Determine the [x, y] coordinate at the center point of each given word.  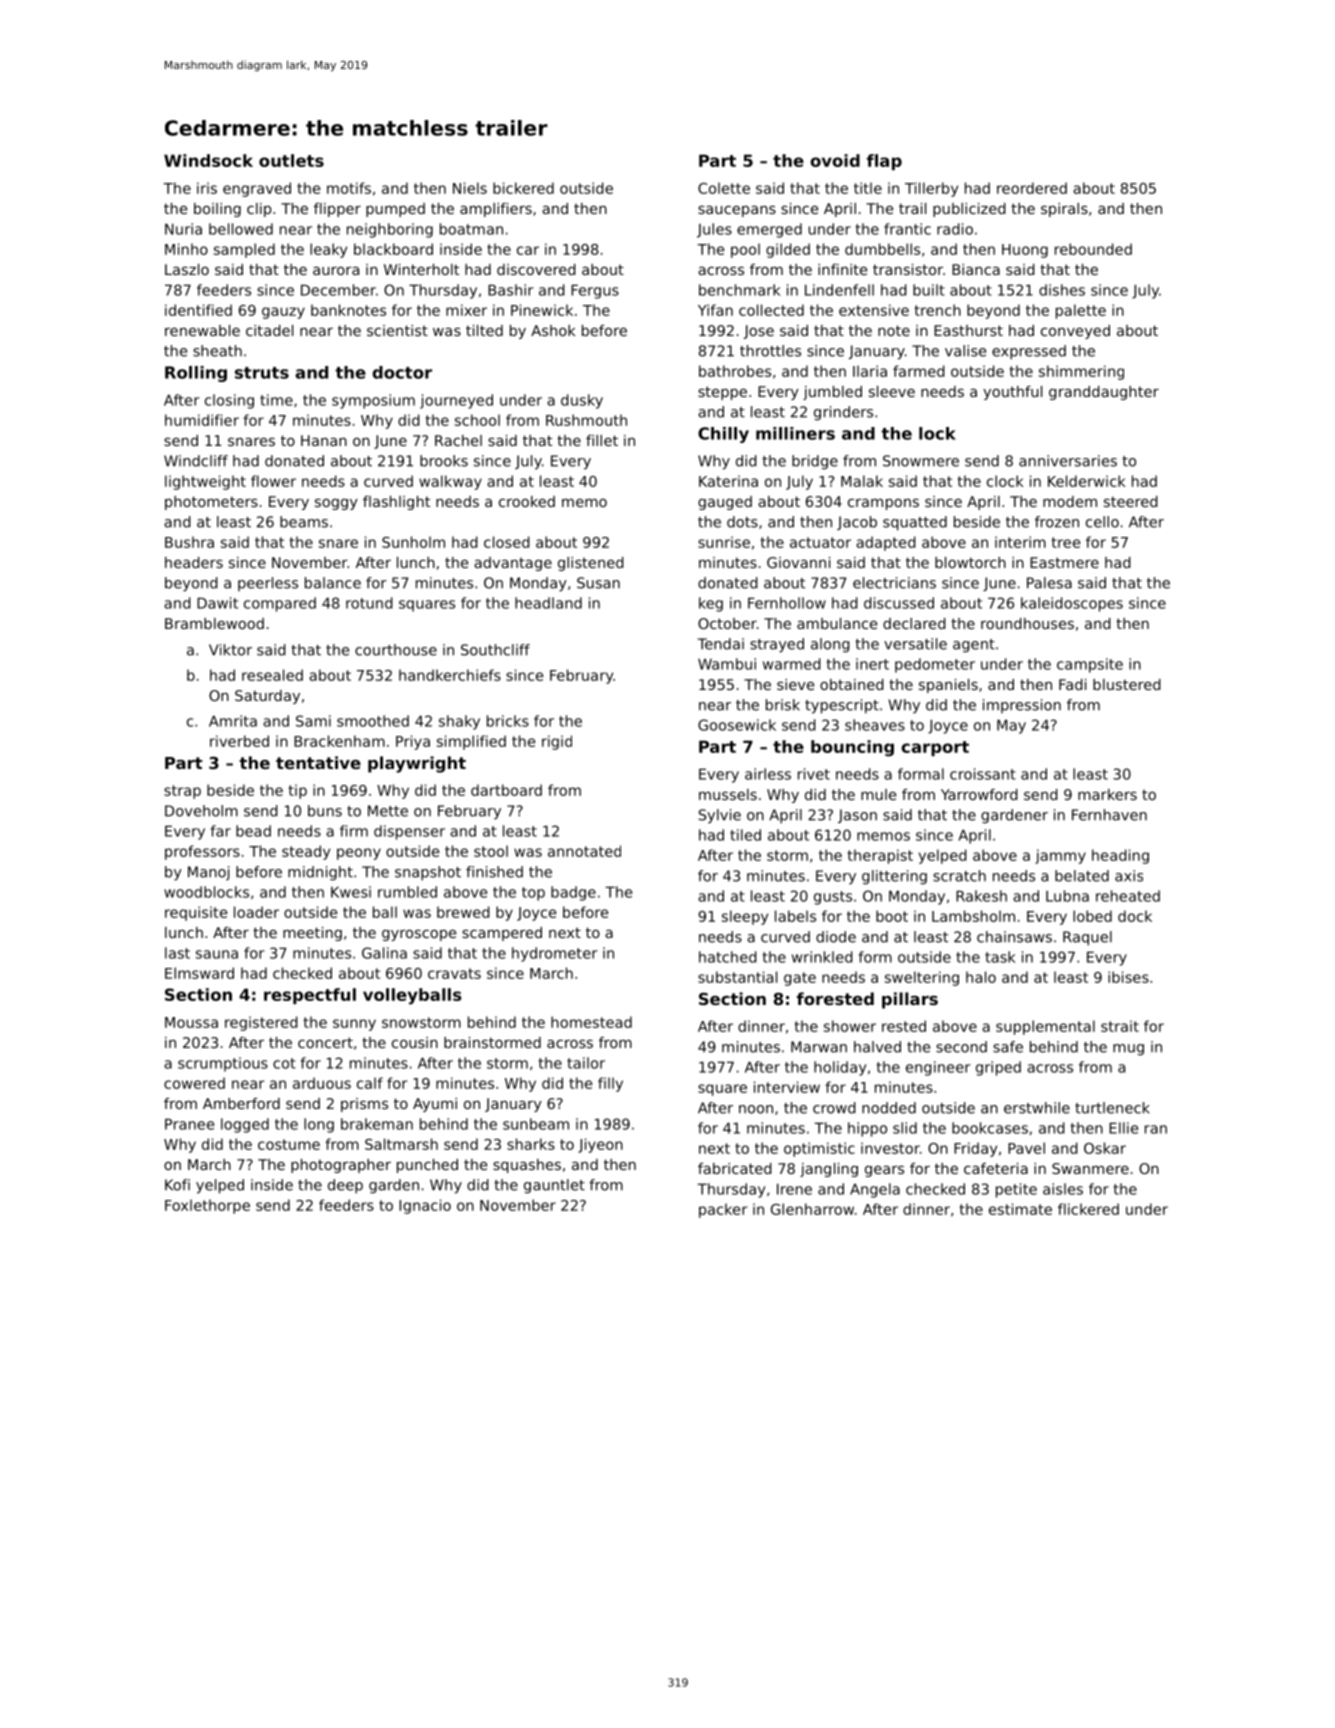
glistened [591, 564]
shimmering [1081, 372]
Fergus [595, 292]
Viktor [230, 650]
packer [723, 1210]
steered [1131, 501]
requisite [196, 913]
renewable [202, 330]
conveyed [1075, 332]
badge [573, 893]
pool [745, 250]
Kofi [177, 1185]
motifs [349, 188]
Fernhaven [1109, 815]
